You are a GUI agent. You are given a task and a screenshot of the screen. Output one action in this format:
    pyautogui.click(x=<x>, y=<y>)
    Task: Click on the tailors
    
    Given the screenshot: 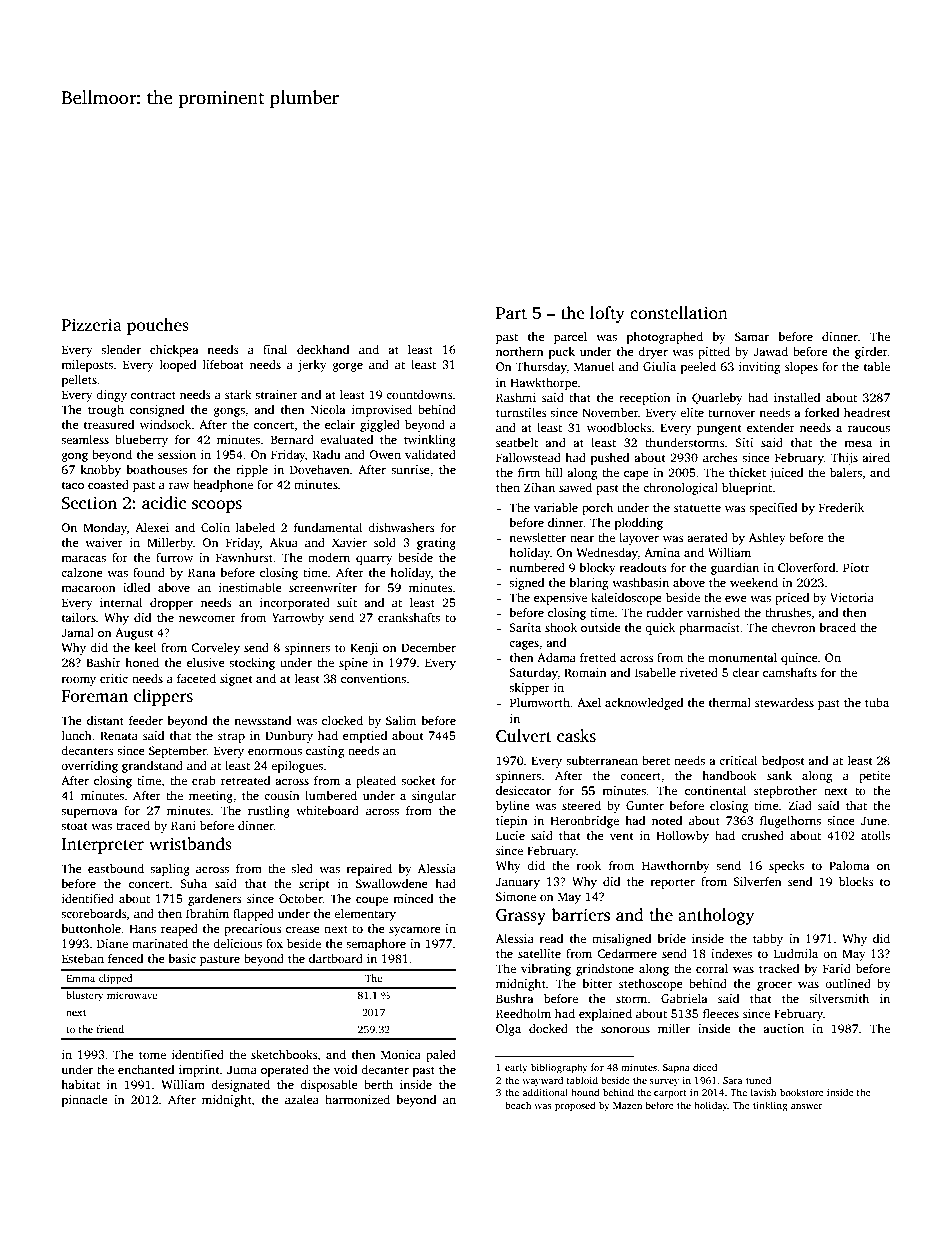 What is the action you would take?
    pyautogui.click(x=79, y=617)
